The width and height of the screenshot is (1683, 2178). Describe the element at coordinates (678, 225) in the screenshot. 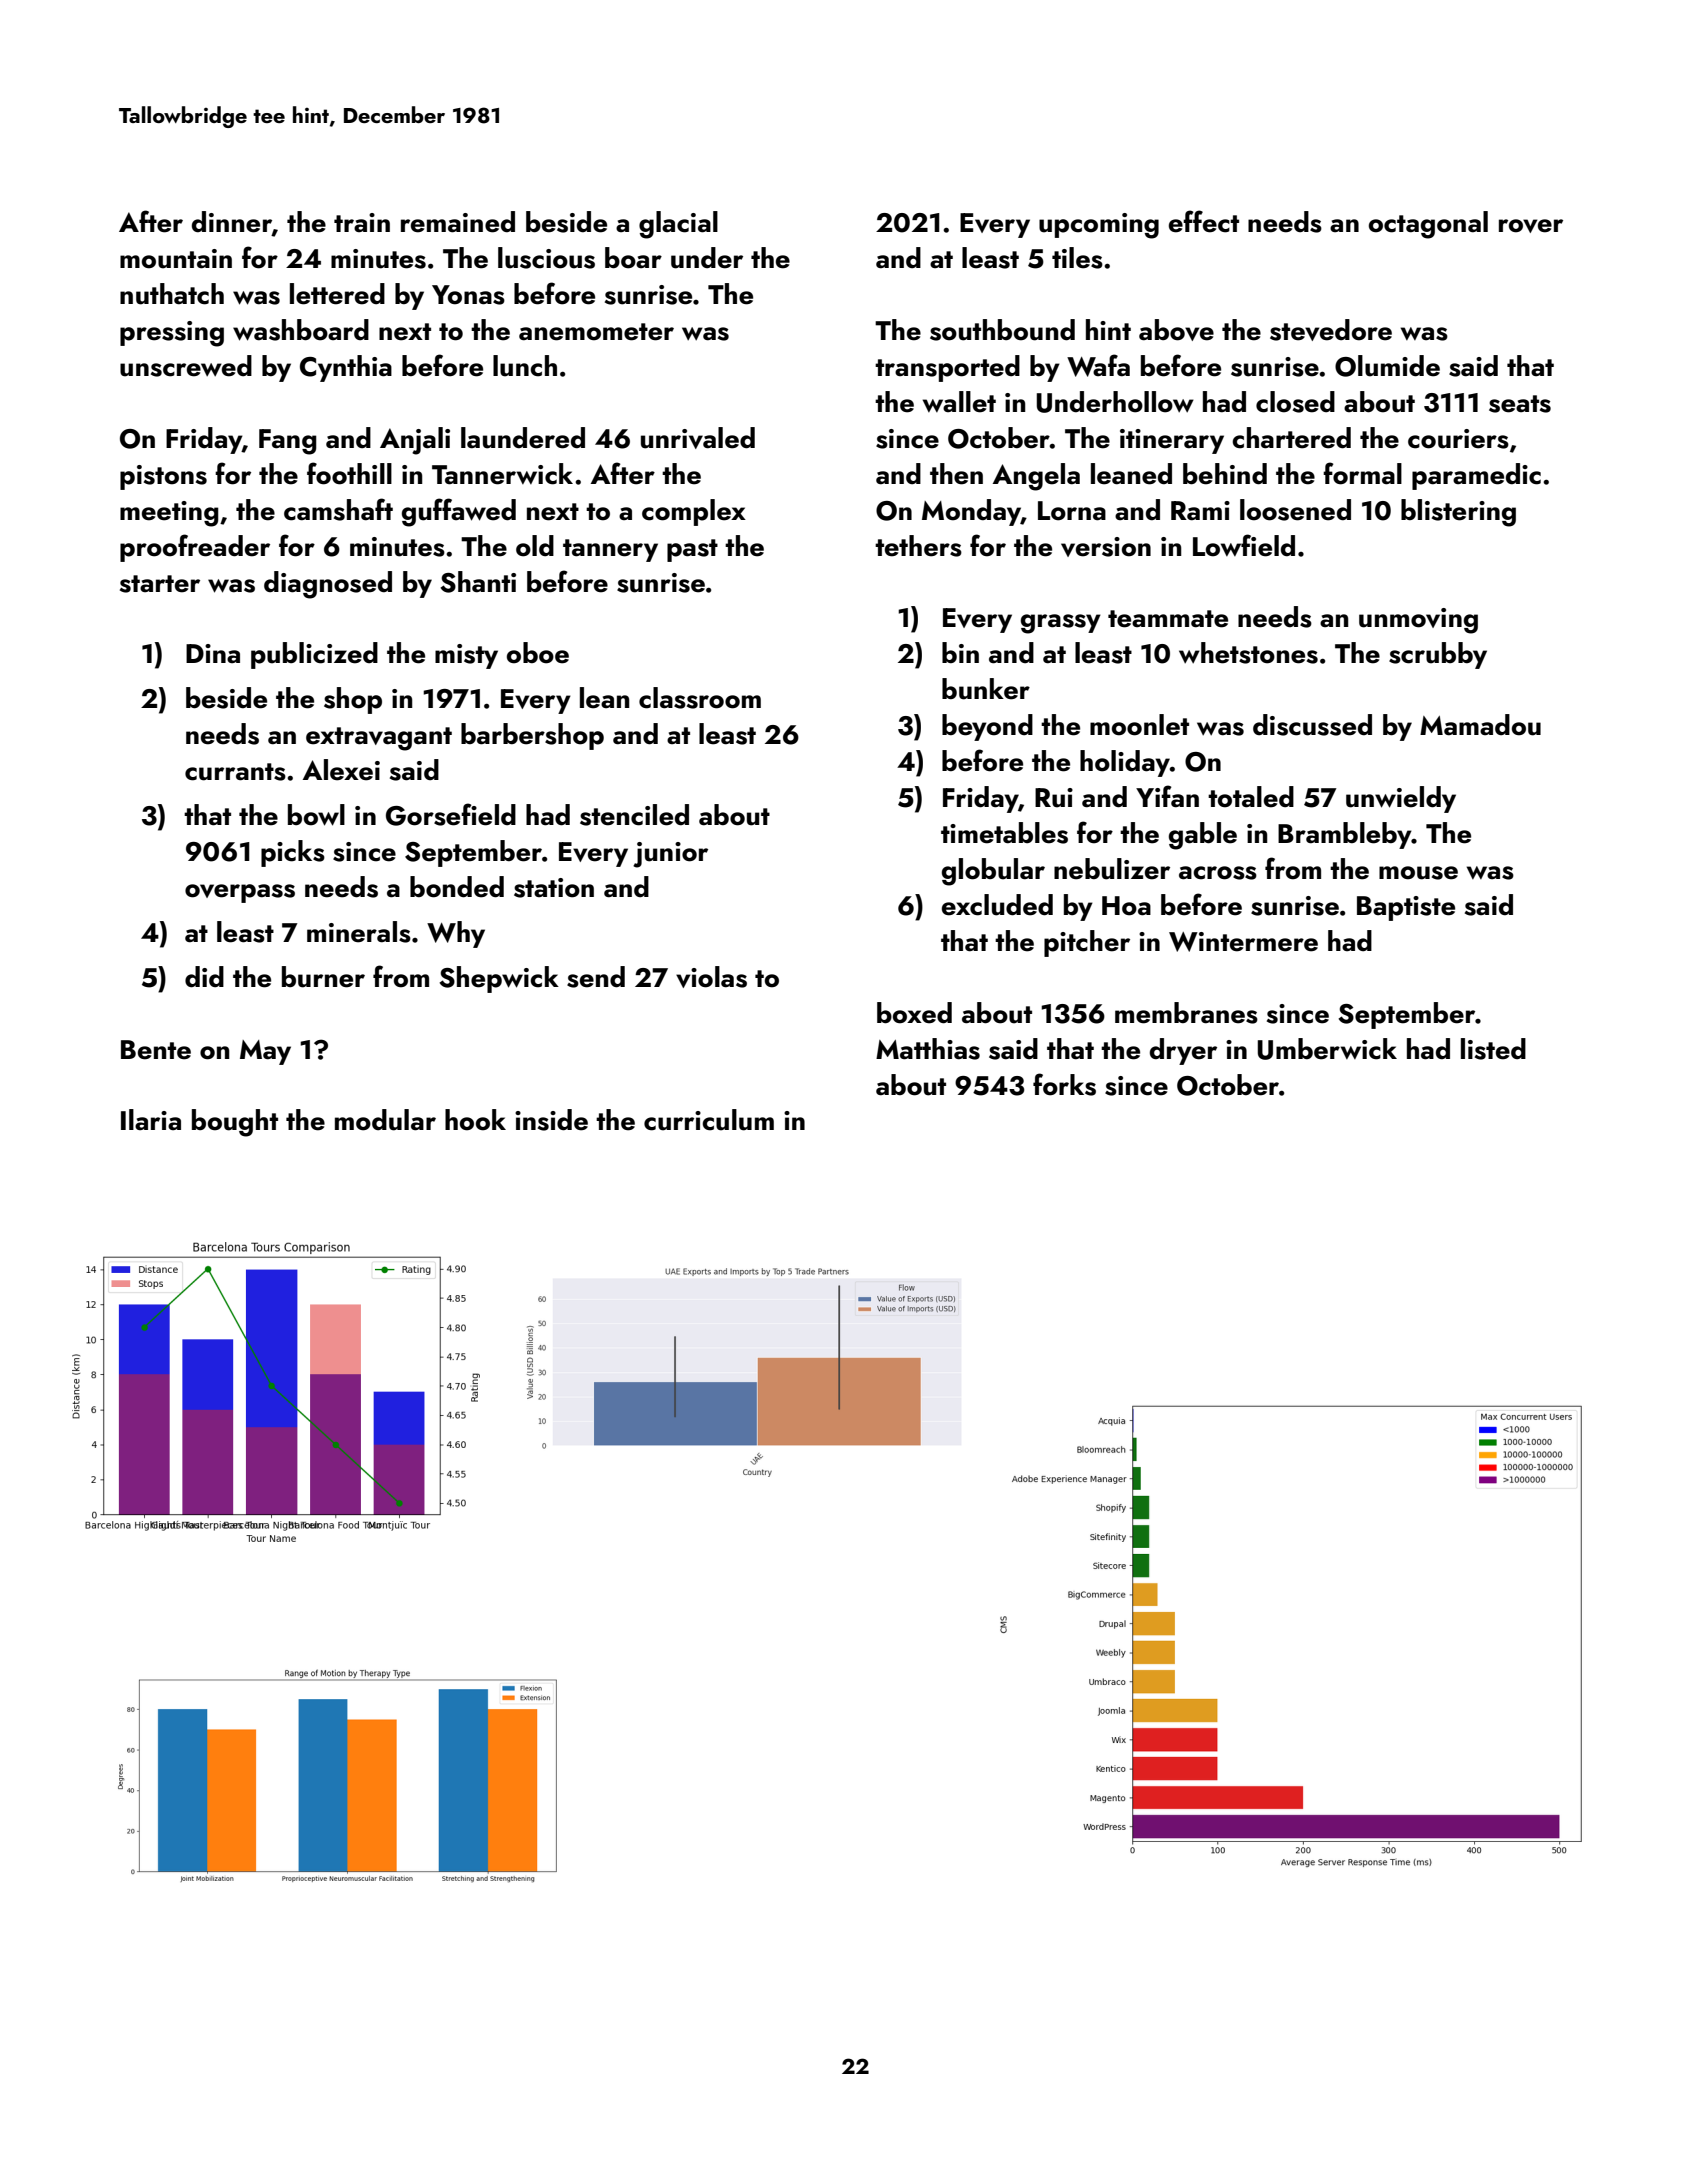

I see `glacial` at that location.
